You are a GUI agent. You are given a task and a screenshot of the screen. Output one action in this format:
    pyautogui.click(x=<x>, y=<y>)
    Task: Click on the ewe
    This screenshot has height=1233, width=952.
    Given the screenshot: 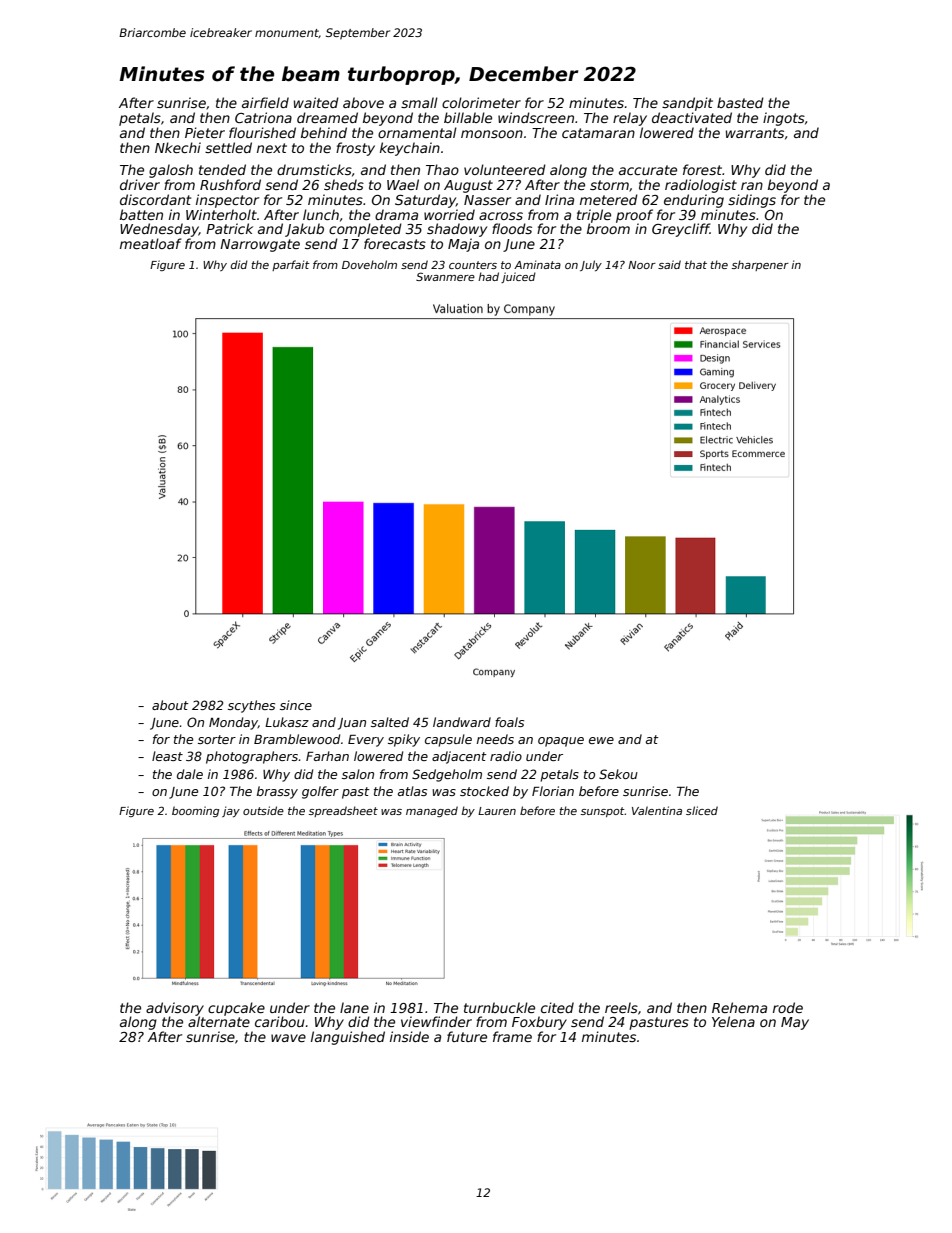 What is the action you would take?
    pyautogui.click(x=601, y=740)
